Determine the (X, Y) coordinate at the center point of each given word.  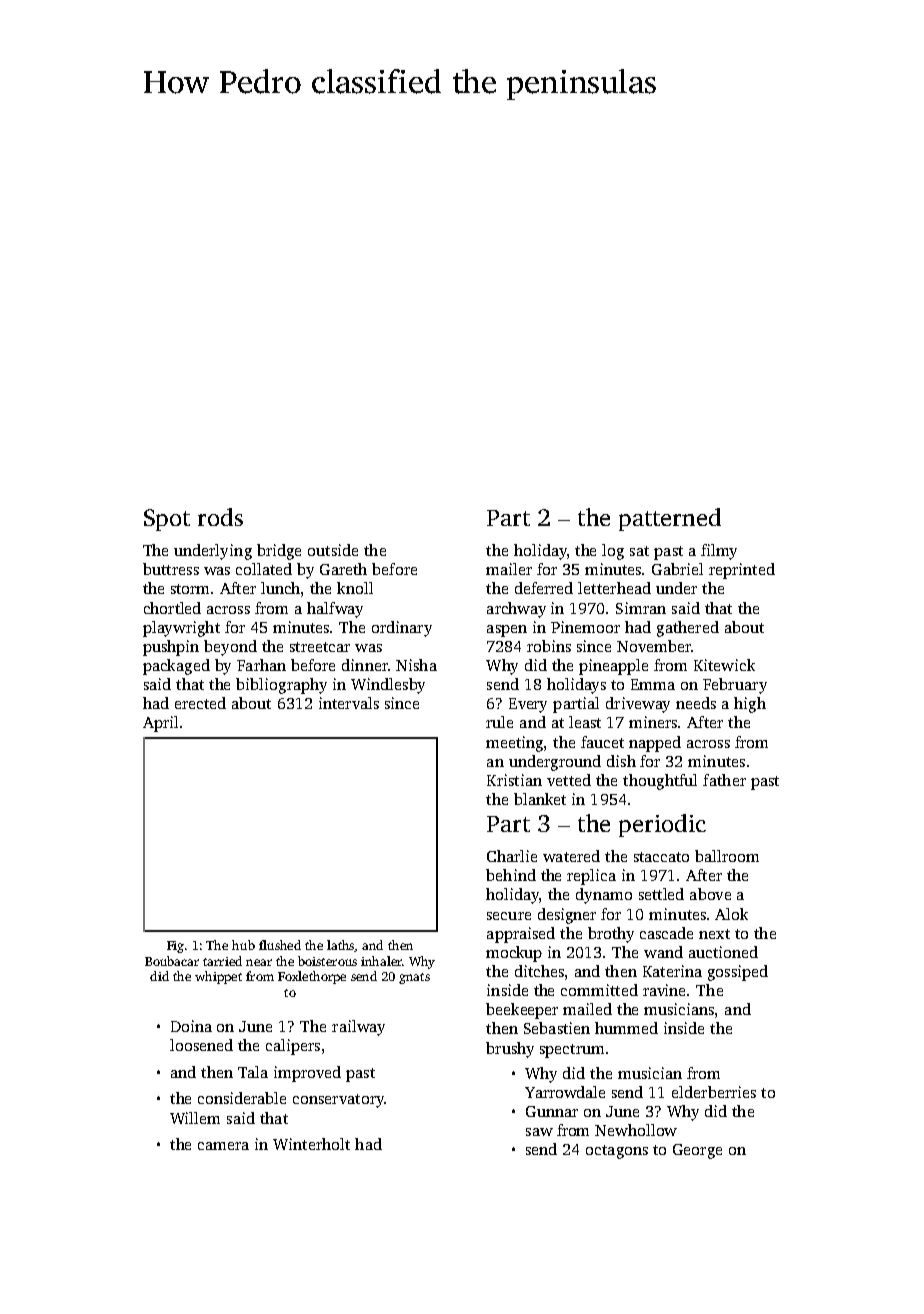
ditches (539, 971)
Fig (175, 947)
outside (333, 550)
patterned (670, 519)
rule (499, 722)
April (160, 724)
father (724, 780)
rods (220, 517)
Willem (195, 1118)
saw (539, 1132)
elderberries (714, 1092)
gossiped (738, 973)
